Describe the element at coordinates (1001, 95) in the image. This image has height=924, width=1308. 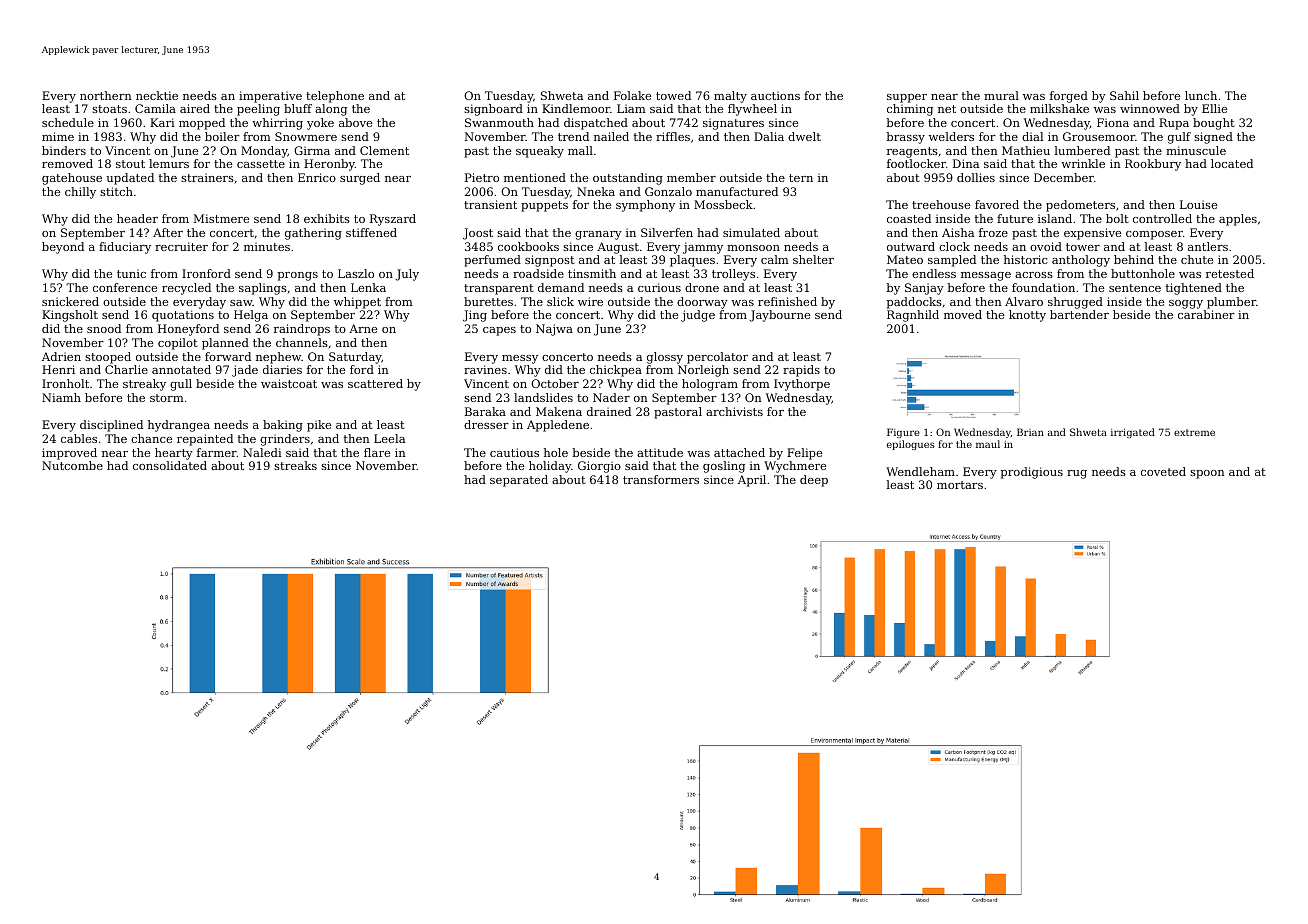
I see `mural` at that location.
